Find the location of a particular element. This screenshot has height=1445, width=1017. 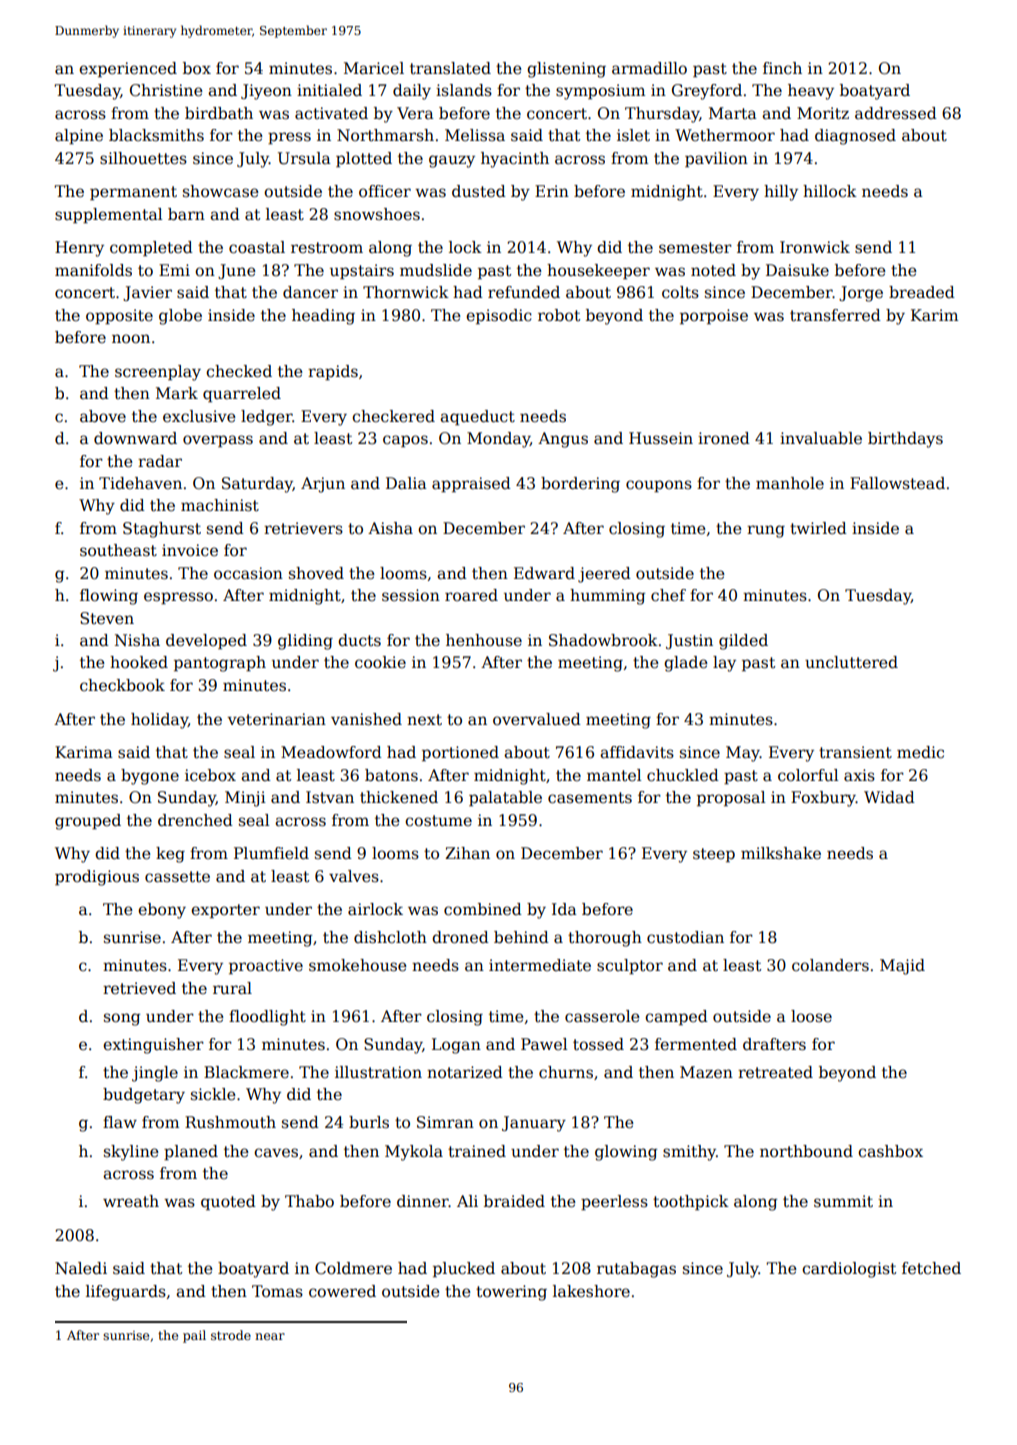

Fallowstead is located at coordinates (897, 483).
